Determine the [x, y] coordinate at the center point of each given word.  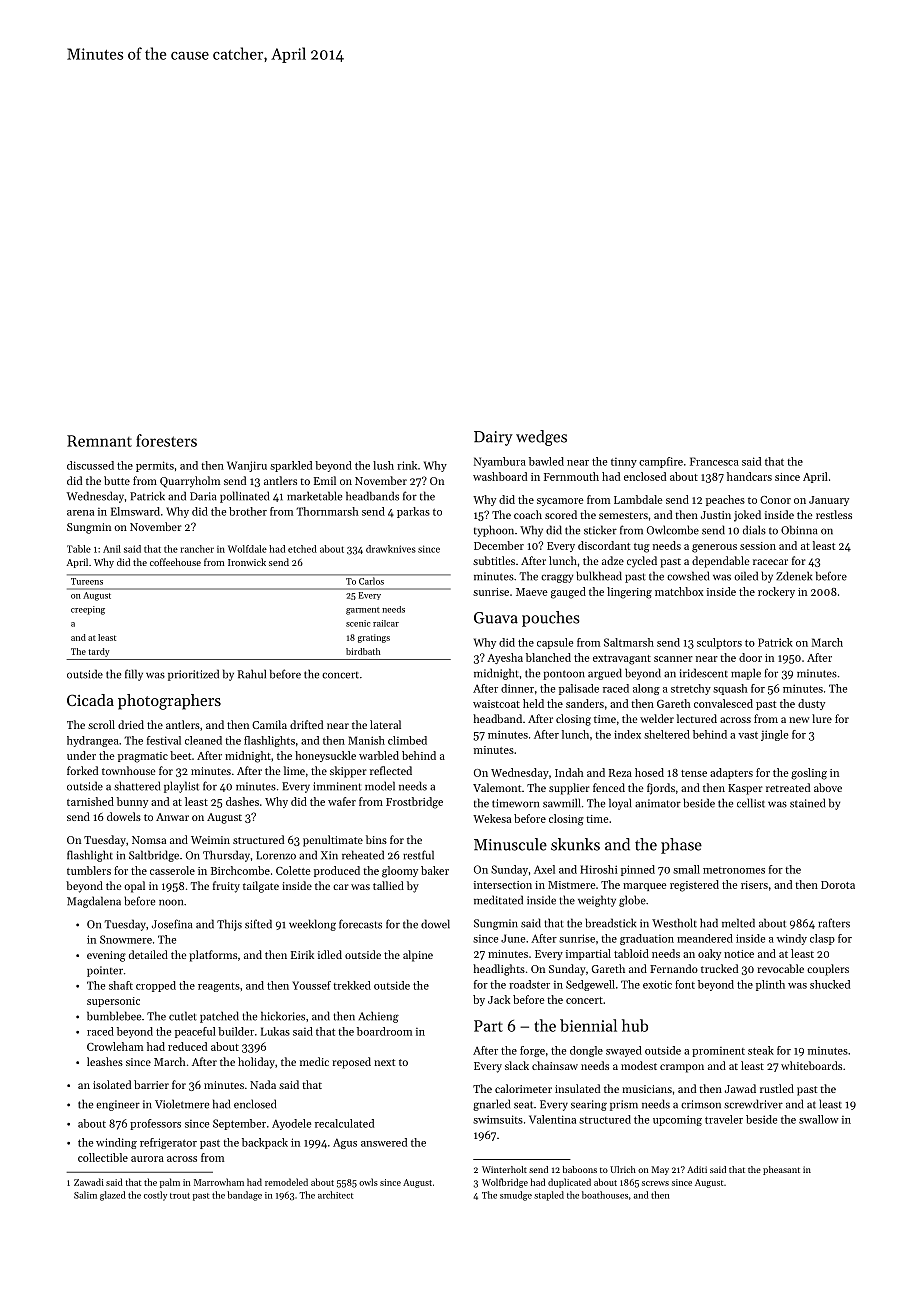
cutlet [183, 1016]
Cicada [90, 700]
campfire [661, 462]
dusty [811, 704]
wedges [541, 438]
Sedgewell [590, 985]
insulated [577, 1088]
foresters [166, 440]
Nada [263, 1084]
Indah [569, 772]
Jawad [740, 1088]
